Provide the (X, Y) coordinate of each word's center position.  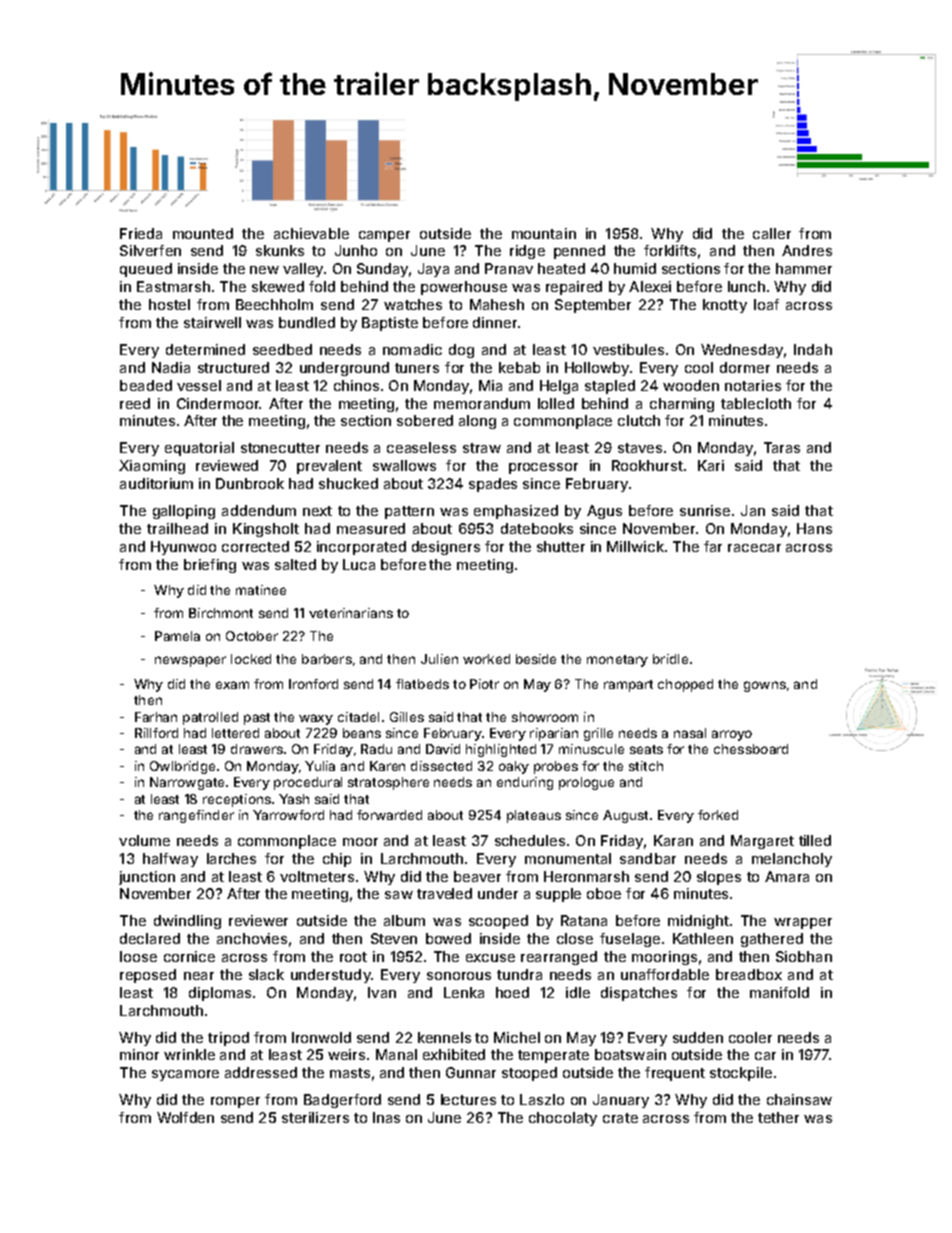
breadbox (749, 974)
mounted (203, 233)
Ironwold (321, 1037)
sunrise (705, 510)
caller (772, 233)
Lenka (464, 992)
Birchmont (221, 613)
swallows (404, 465)
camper (384, 236)
